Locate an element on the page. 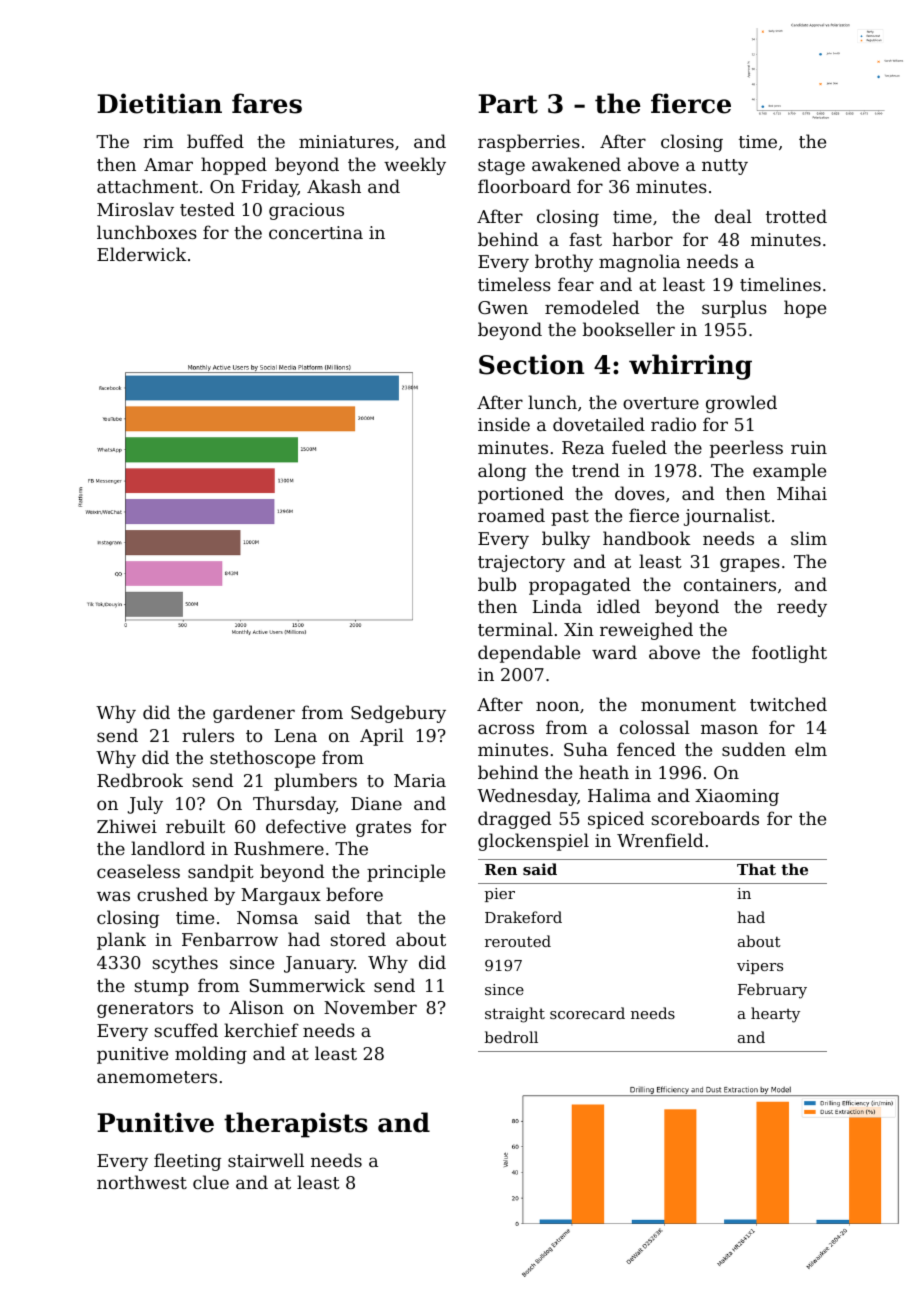 The height and width of the image is (1314, 924). Elderwick is located at coordinates (142, 254).
